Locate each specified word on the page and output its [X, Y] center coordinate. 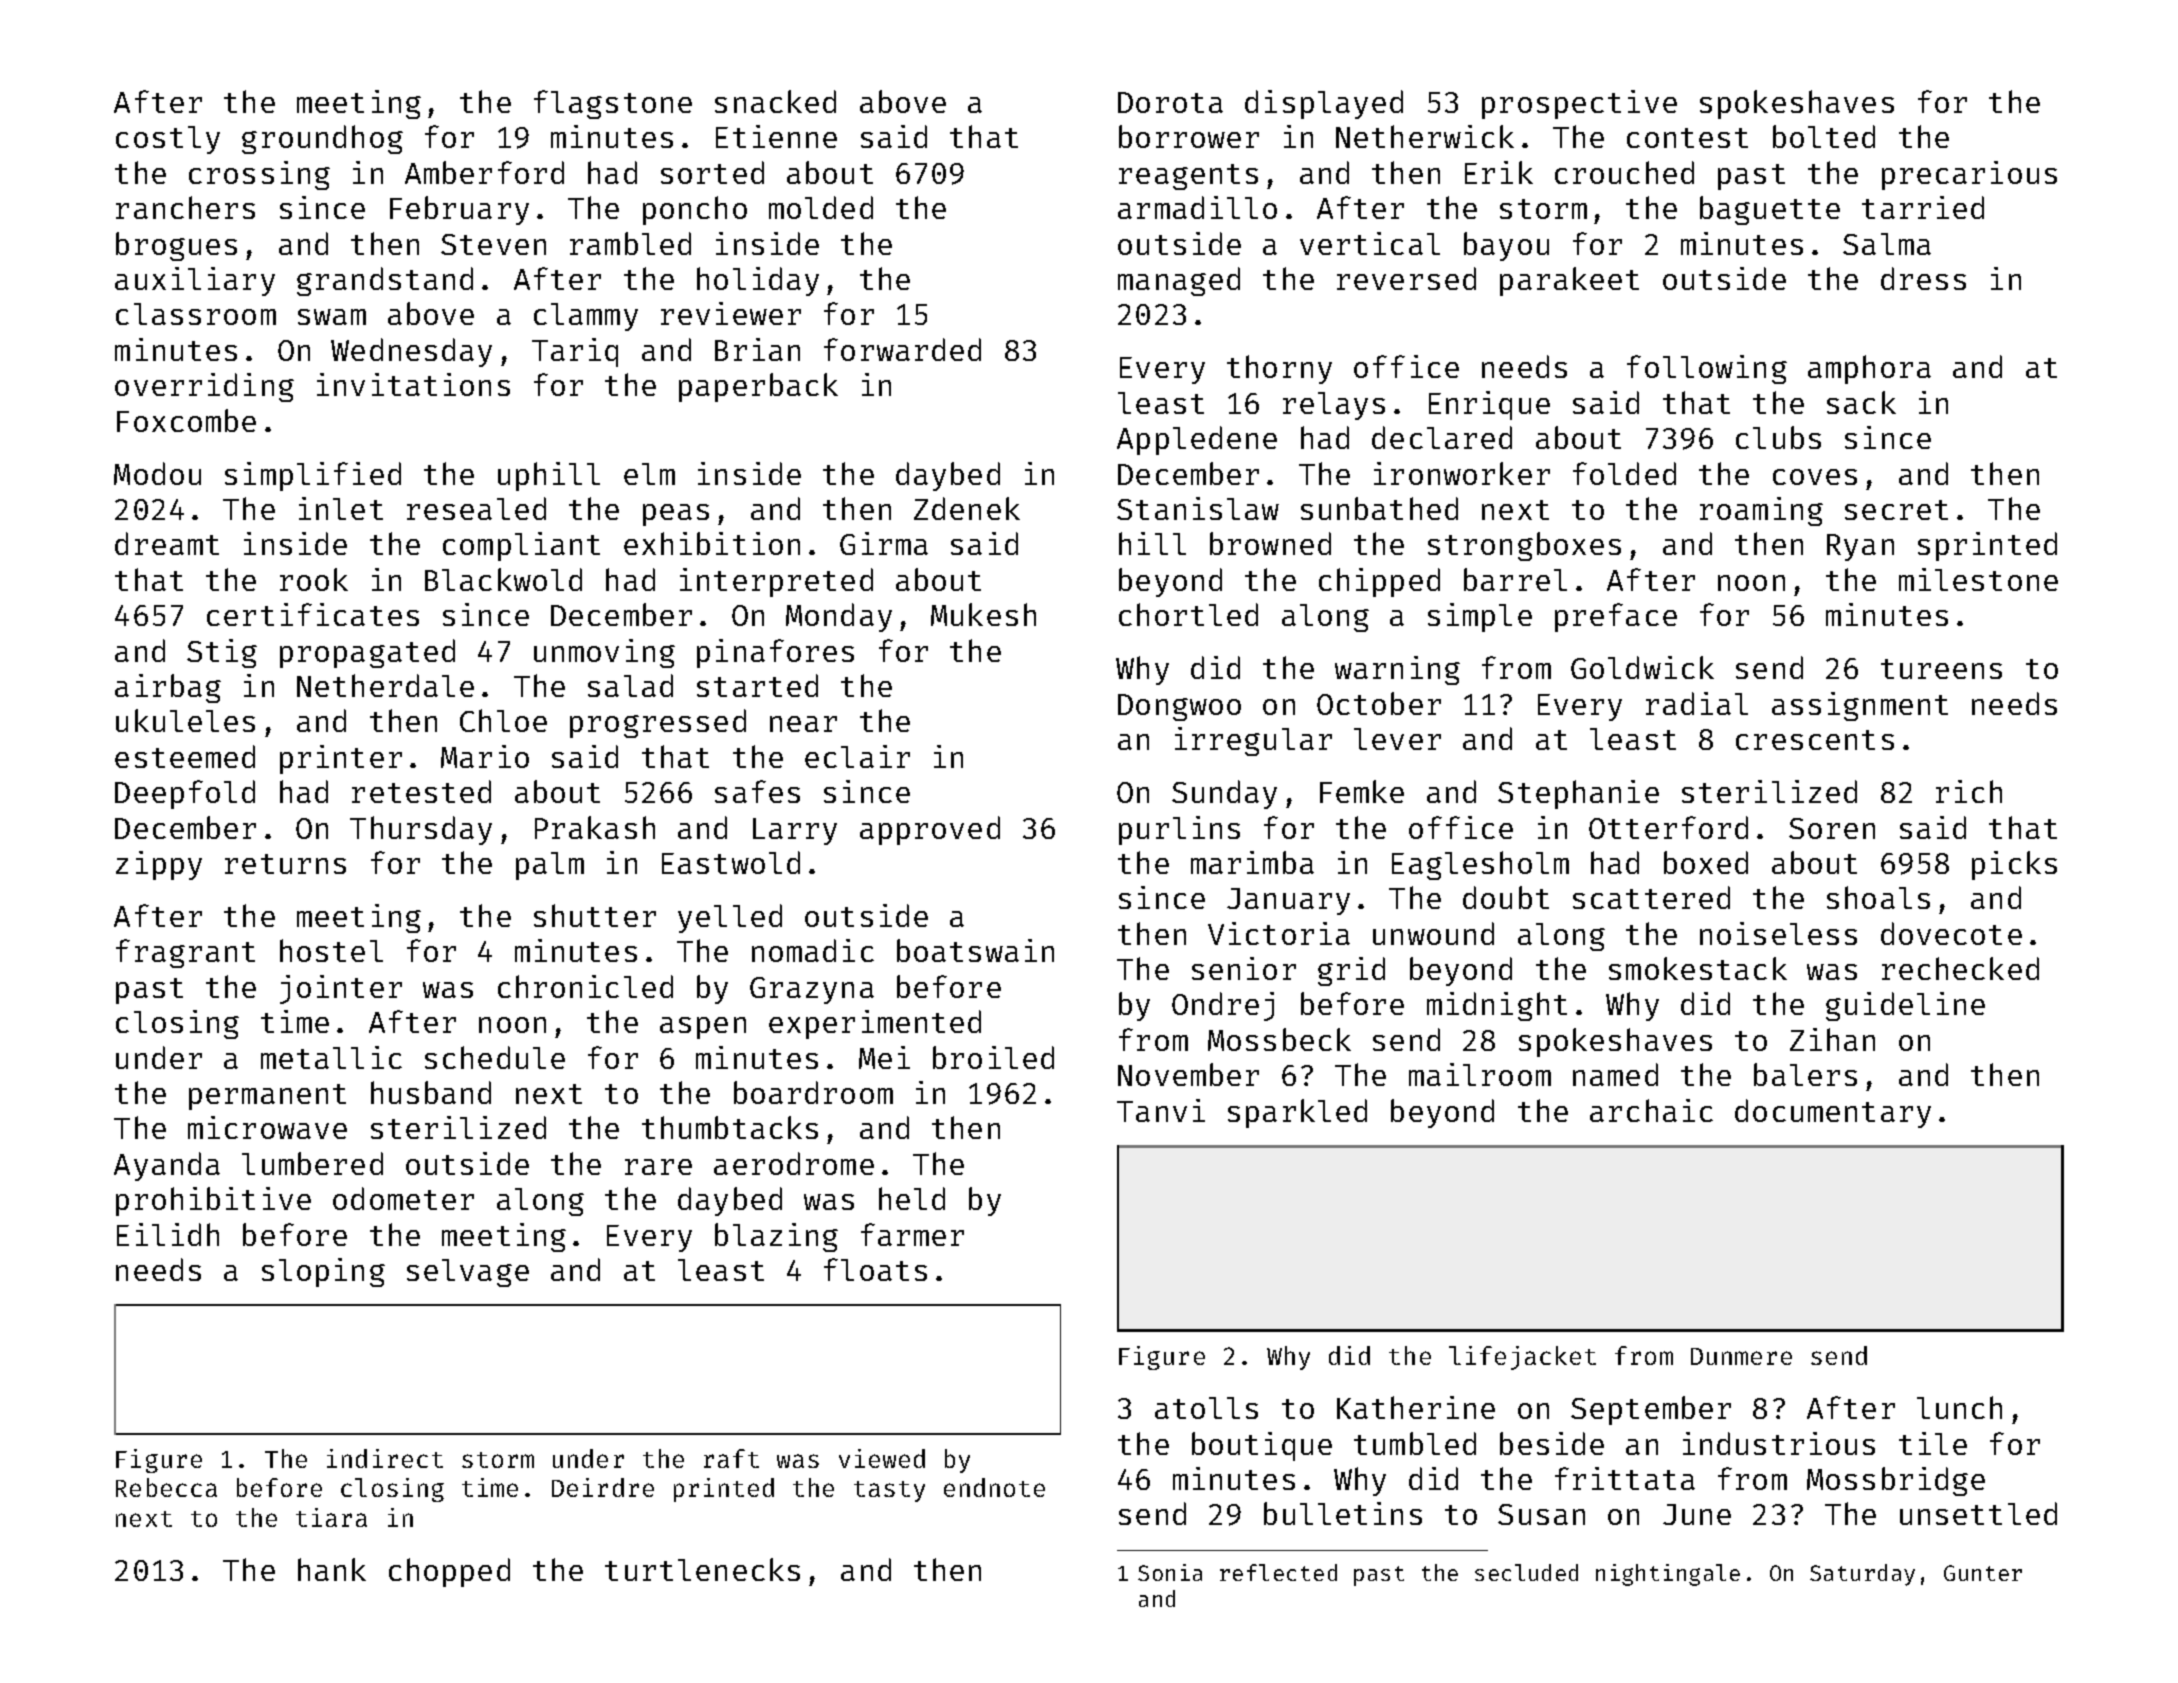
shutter [595, 915]
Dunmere [1741, 1356]
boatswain [975, 950]
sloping [323, 1272]
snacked [775, 101]
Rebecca [166, 1487]
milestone [1978, 579]
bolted [1824, 136]
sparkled [1297, 1113]
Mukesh [983, 614]
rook [314, 579]
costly [168, 140]
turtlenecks [702, 1569]
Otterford [1668, 827]
